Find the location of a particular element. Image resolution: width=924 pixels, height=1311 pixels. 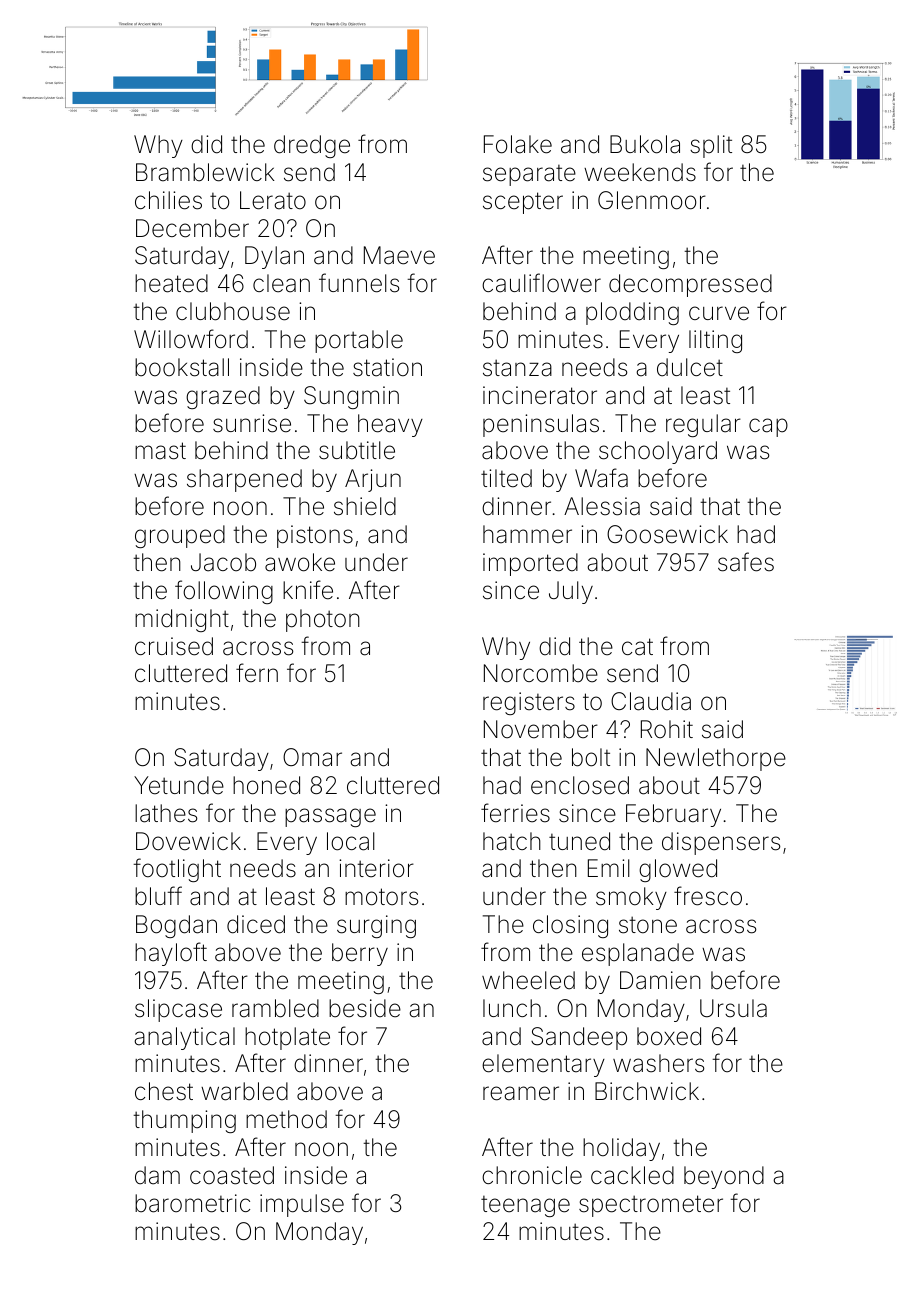

beside is located at coordinates (365, 1008).
